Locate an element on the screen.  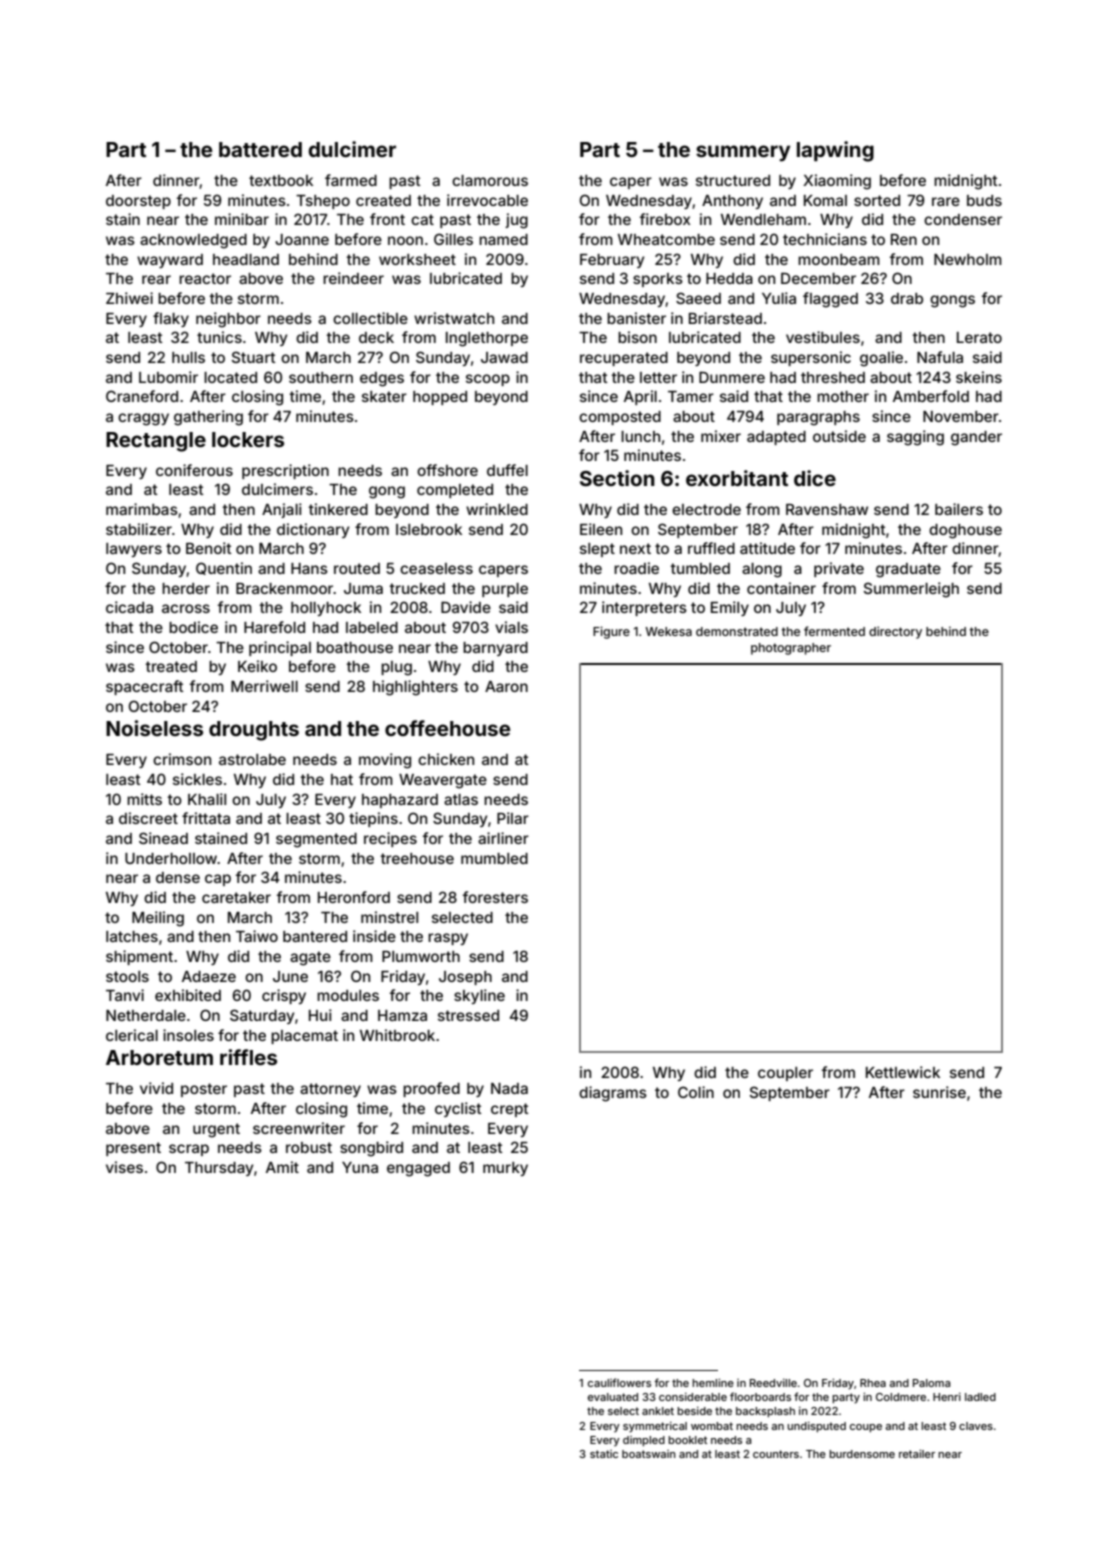
sunrise is located at coordinates (939, 1092).
